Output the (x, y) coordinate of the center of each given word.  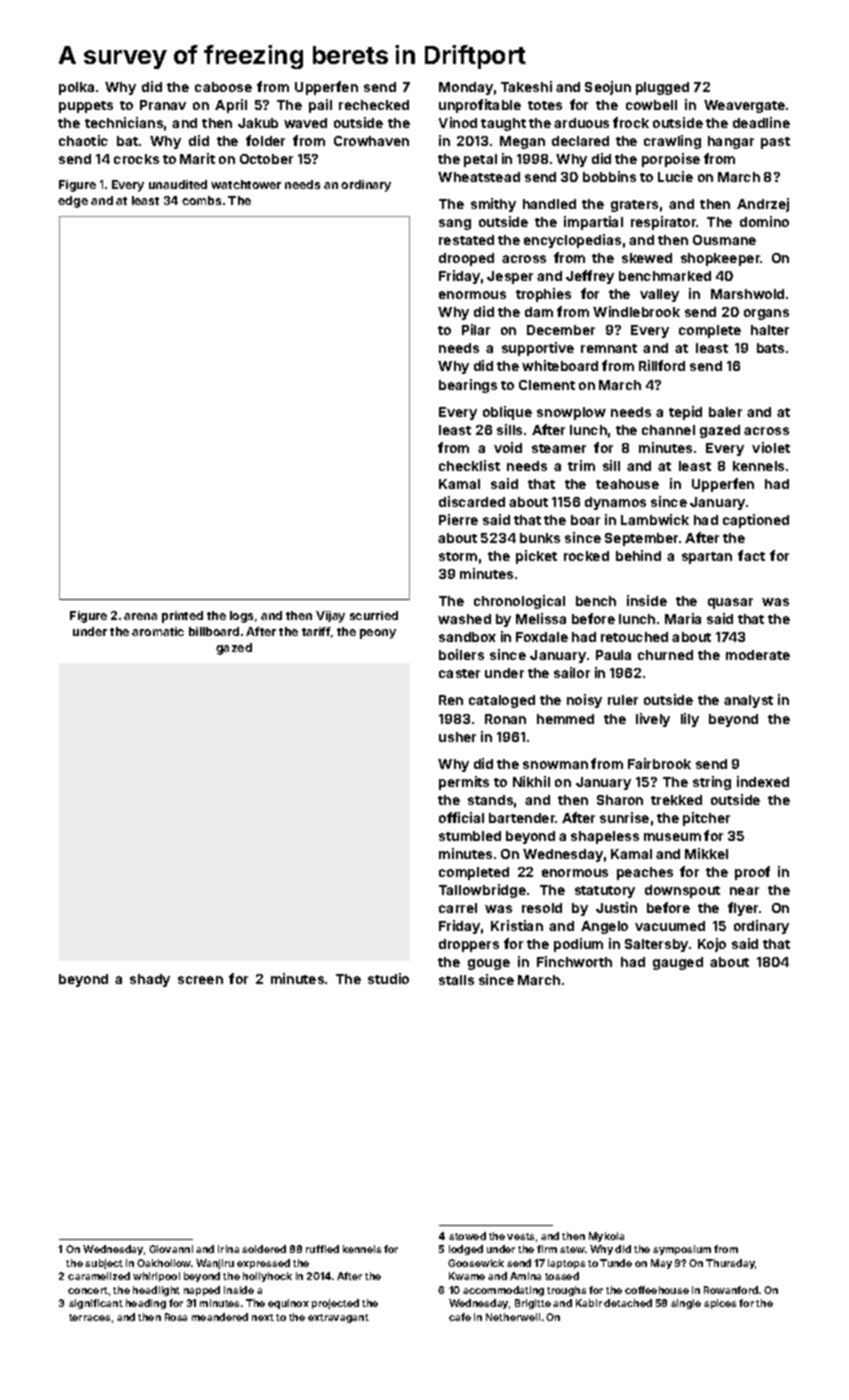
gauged (678, 963)
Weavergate (744, 106)
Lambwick (655, 519)
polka (76, 88)
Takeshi (526, 86)
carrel (458, 908)
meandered (220, 1317)
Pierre (458, 519)
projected (335, 1304)
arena (140, 616)
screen (200, 980)
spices (720, 1304)
